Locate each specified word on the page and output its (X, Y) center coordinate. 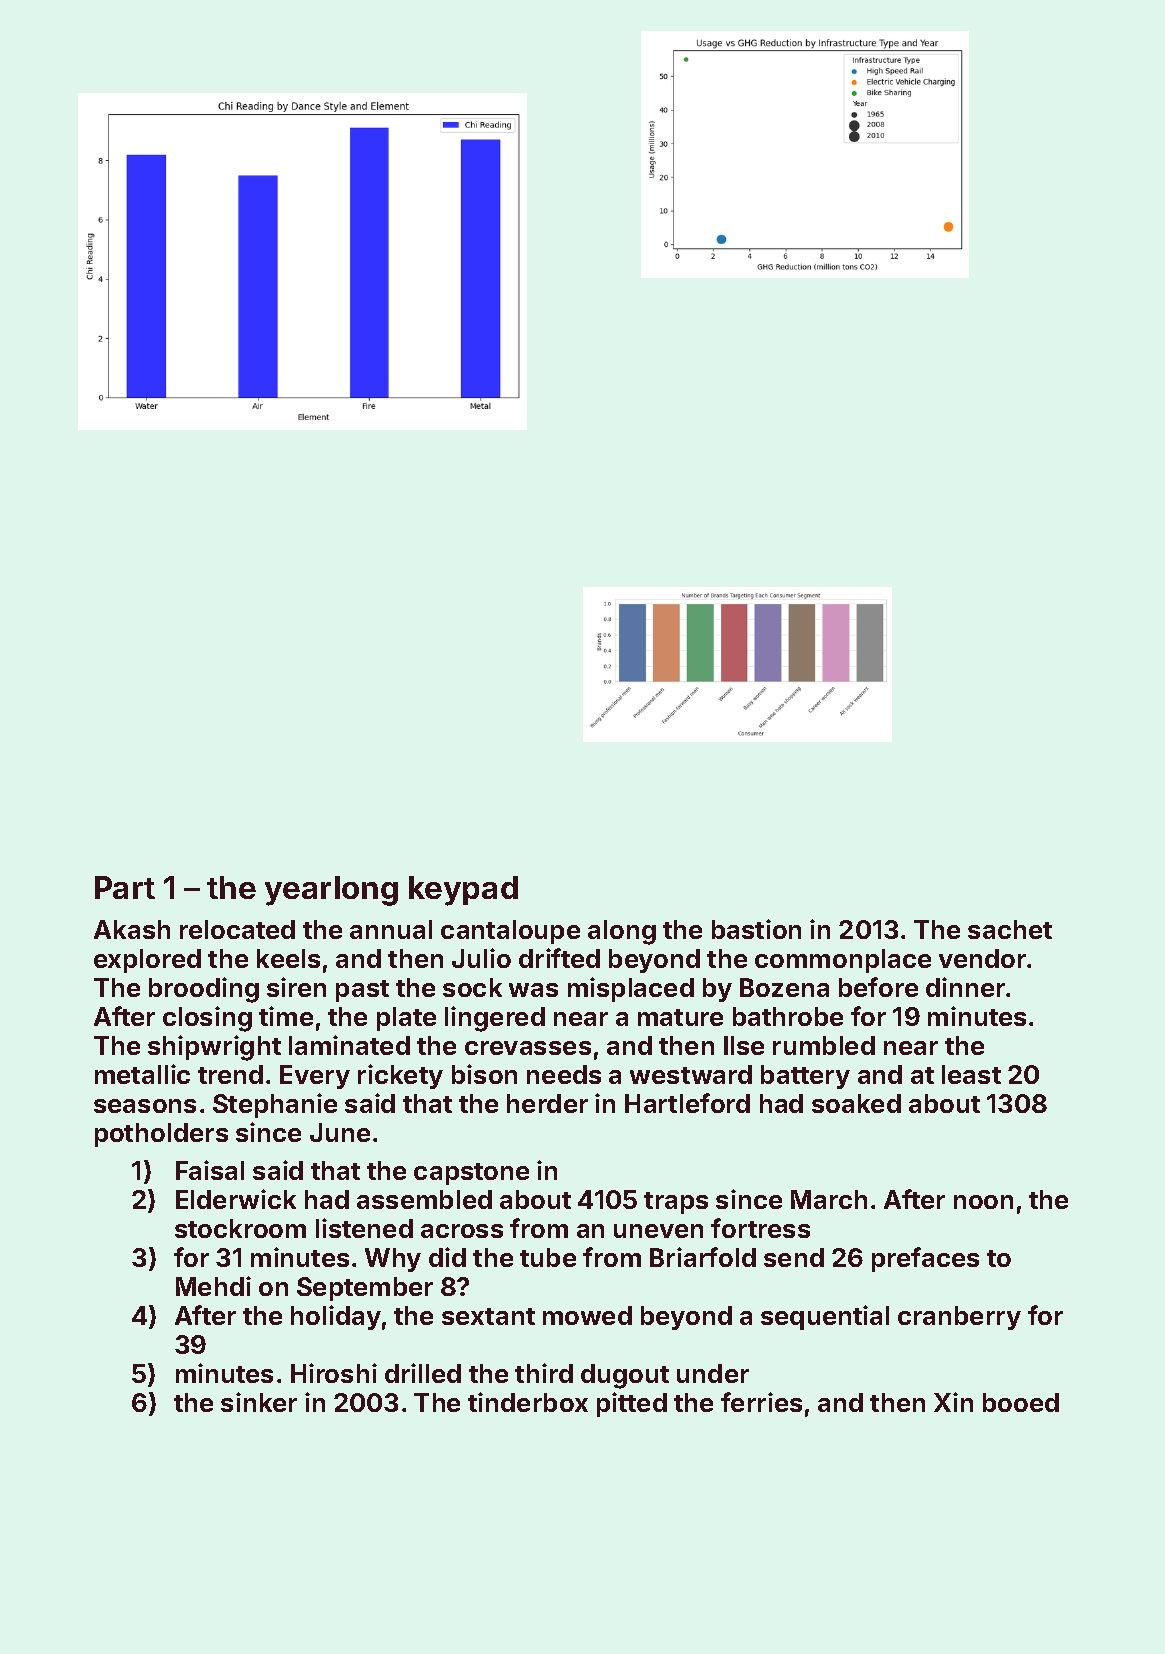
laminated (349, 1045)
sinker (259, 1402)
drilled (423, 1373)
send (794, 1257)
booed (1021, 1402)
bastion (756, 929)
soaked (856, 1103)
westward (691, 1074)
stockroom (240, 1228)
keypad (463, 891)
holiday (336, 1317)
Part (125, 887)
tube (548, 1257)
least (971, 1074)
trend (230, 1074)
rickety (400, 1076)
